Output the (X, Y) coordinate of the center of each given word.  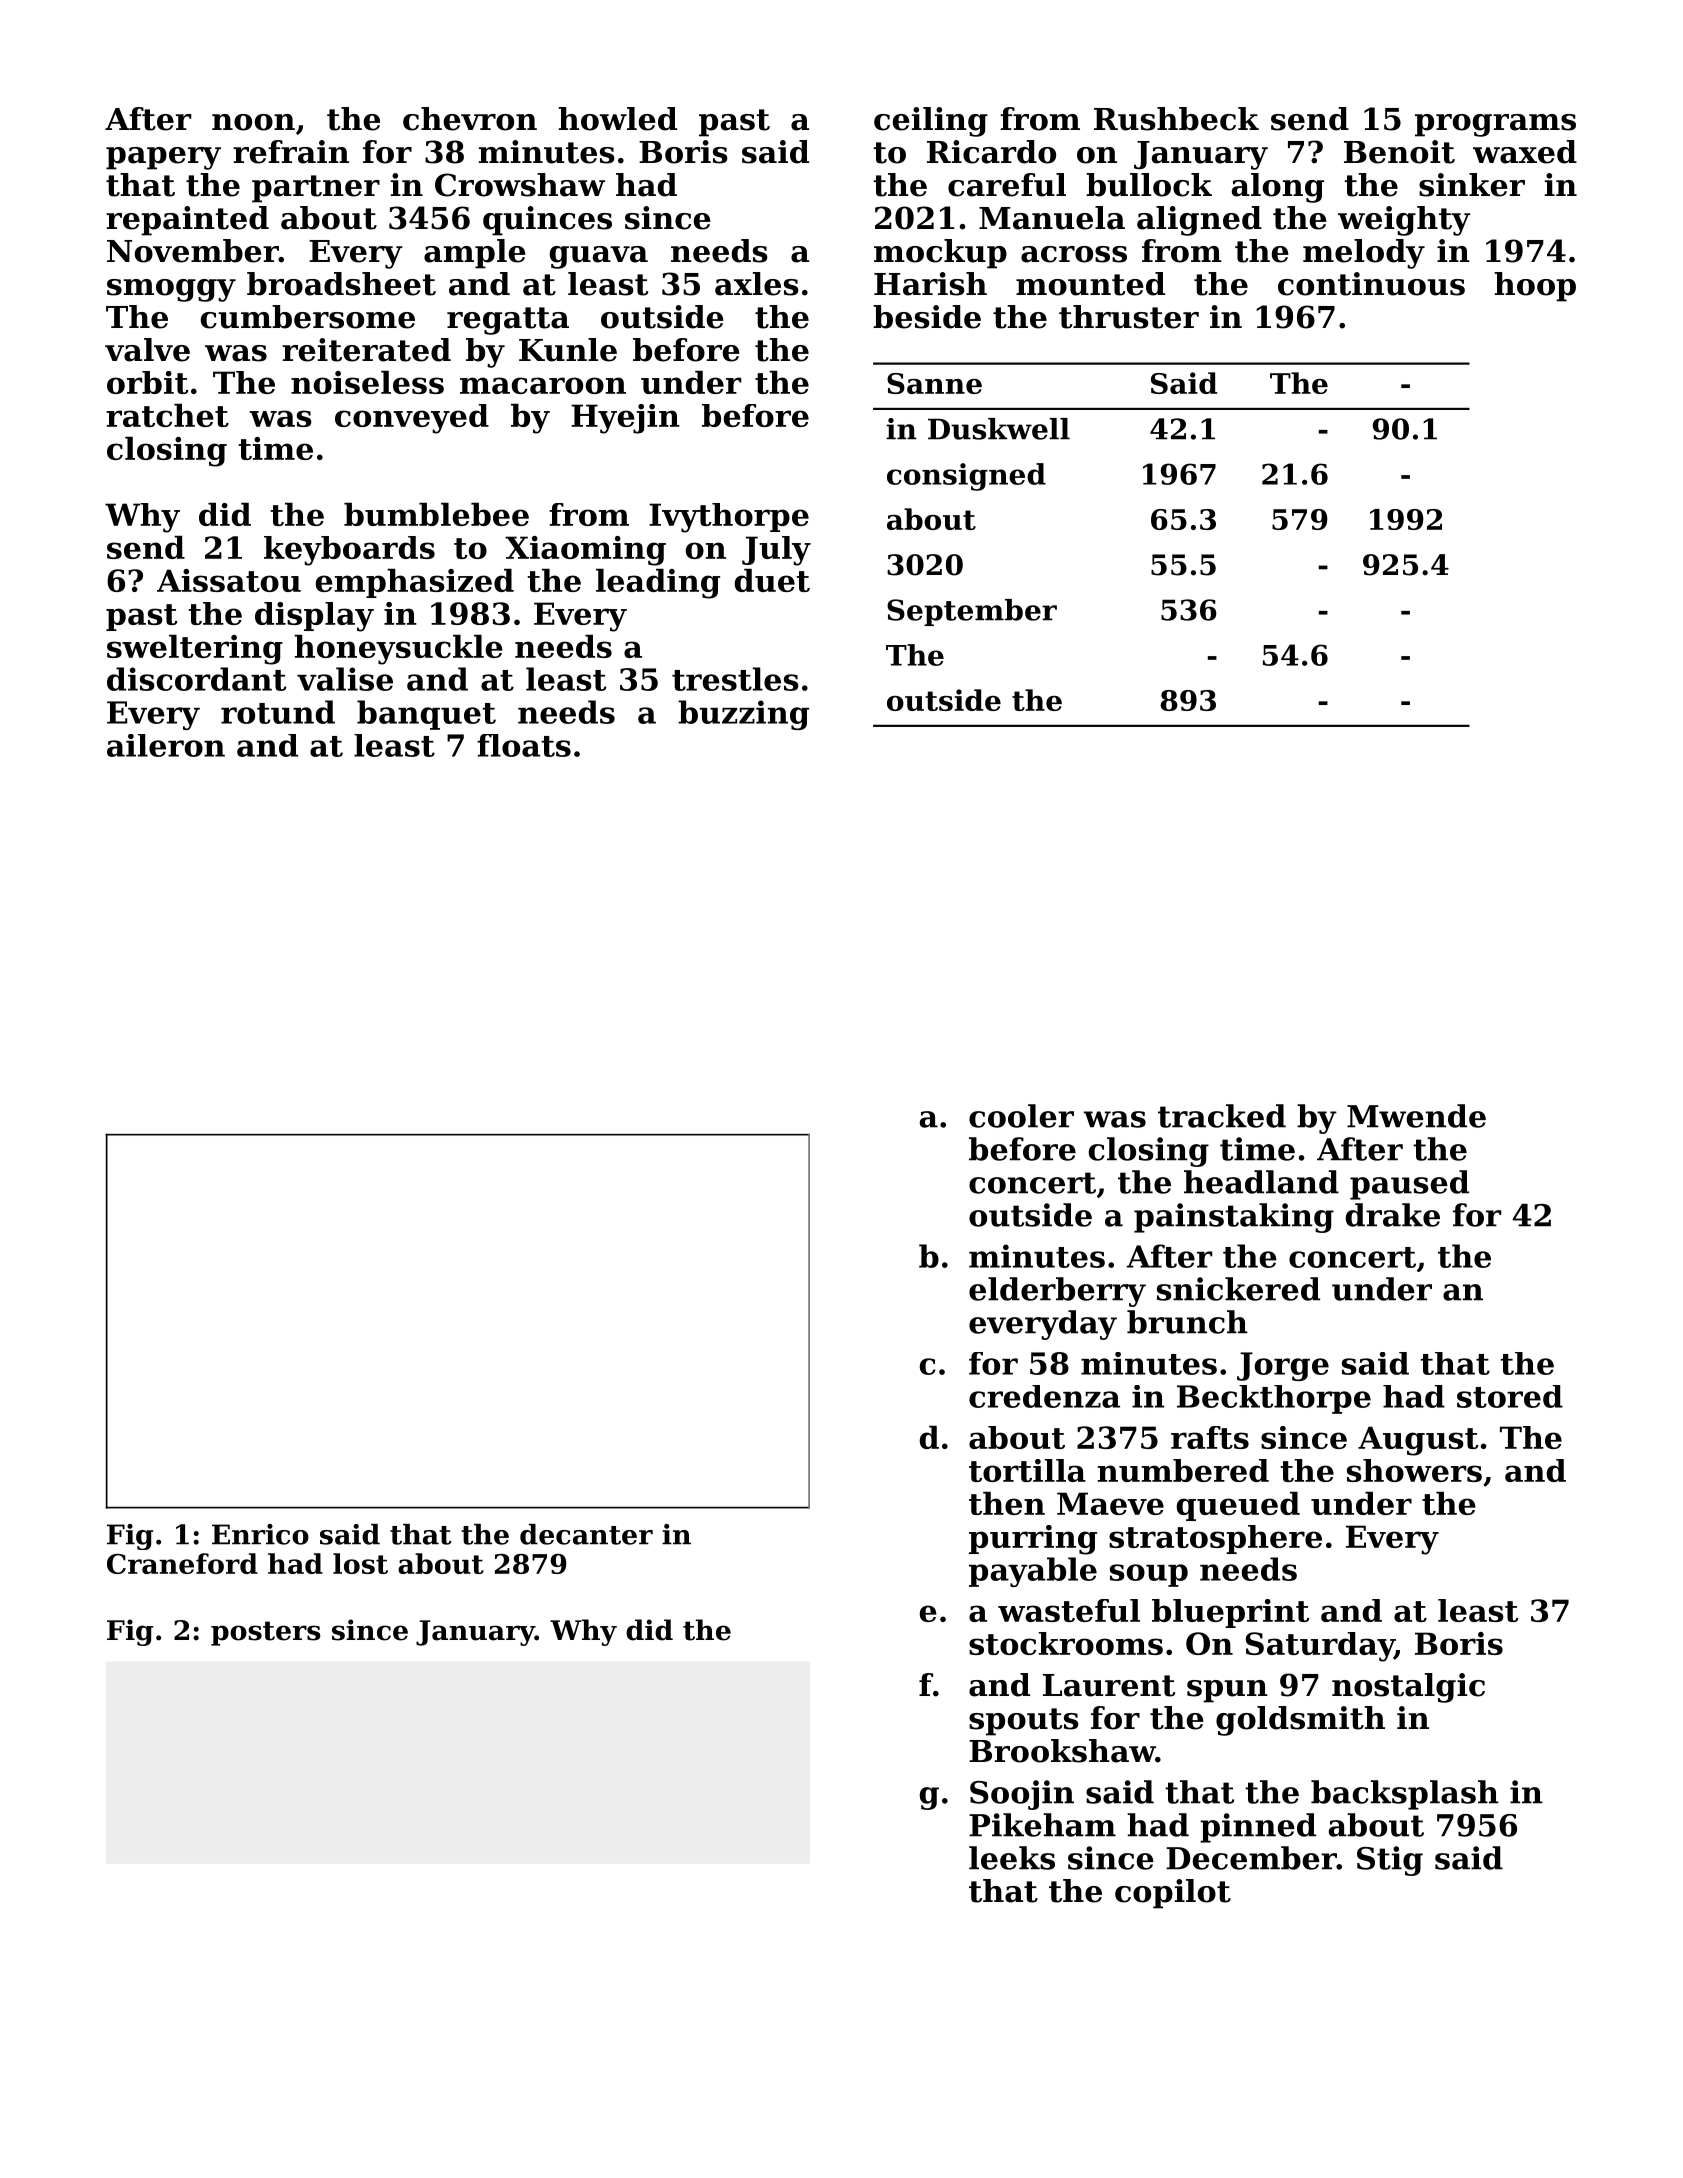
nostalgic (1408, 1688)
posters (266, 1633)
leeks (1012, 1858)
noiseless (367, 382)
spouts (1024, 1722)
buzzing (743, 715)
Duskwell (999, 429)
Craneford (182, 1563)
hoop (1535, 287)
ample (475, 254)
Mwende (1416, 1116)
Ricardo (991, 152)
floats (524, 745)
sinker (1472, 185)
